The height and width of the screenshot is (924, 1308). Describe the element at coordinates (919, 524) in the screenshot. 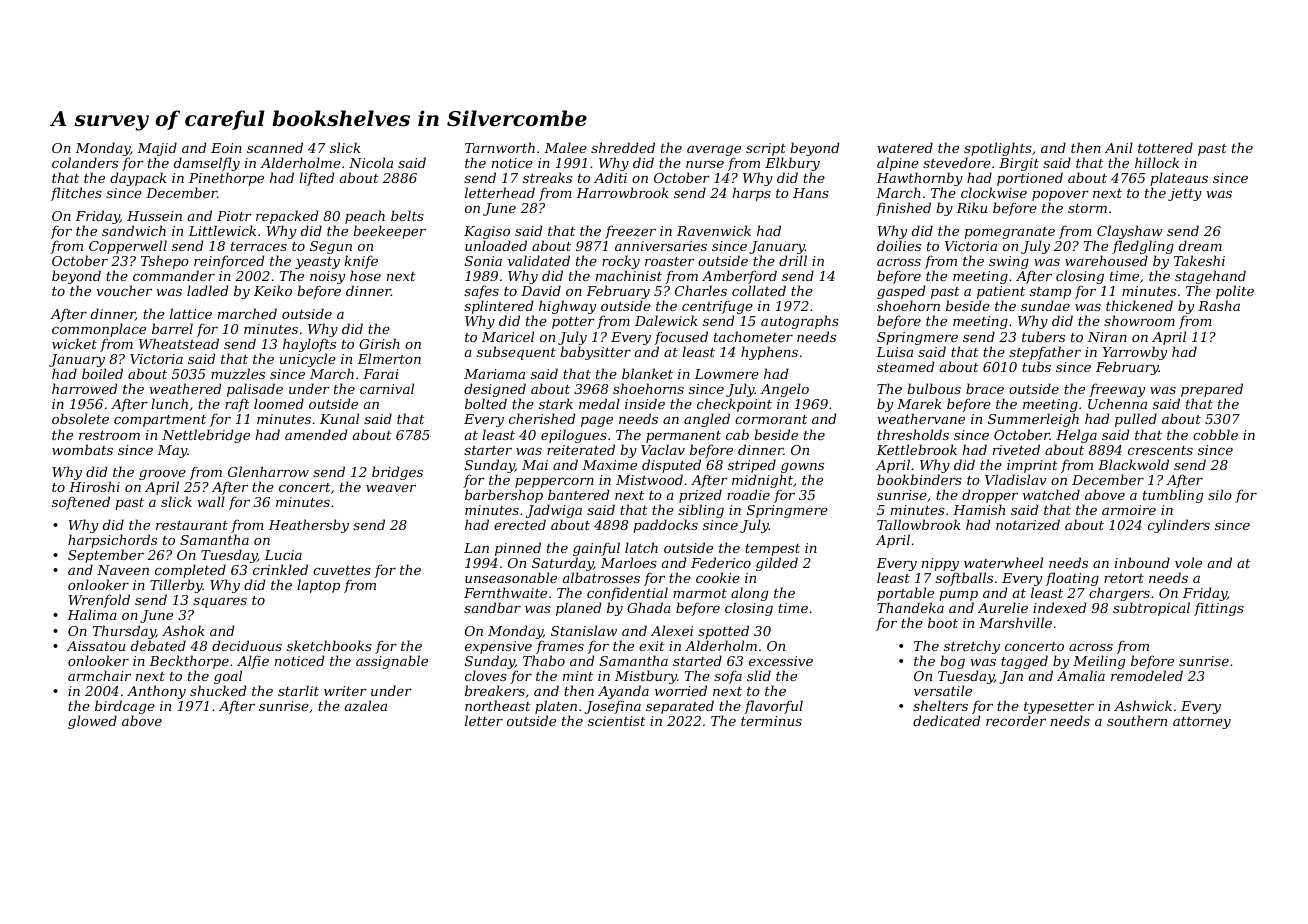

I see `Tallowbrook` at that location.
